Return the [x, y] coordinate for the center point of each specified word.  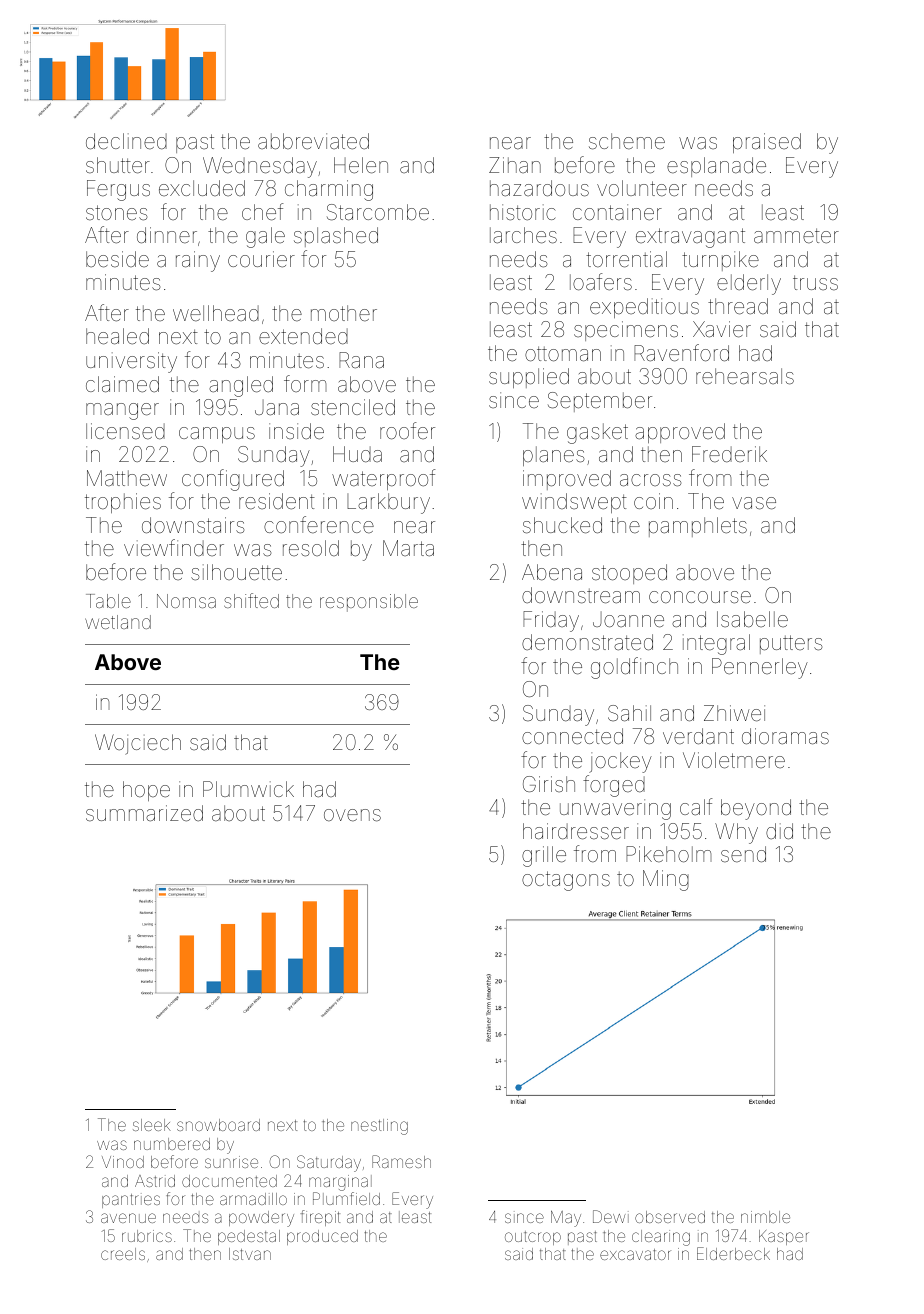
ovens [352, 815]
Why [736, 833]
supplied [529, 378]
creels [123, 1254]
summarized [144, 813]
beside [117, 259]
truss [815, 282]
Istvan [250, 1254]
